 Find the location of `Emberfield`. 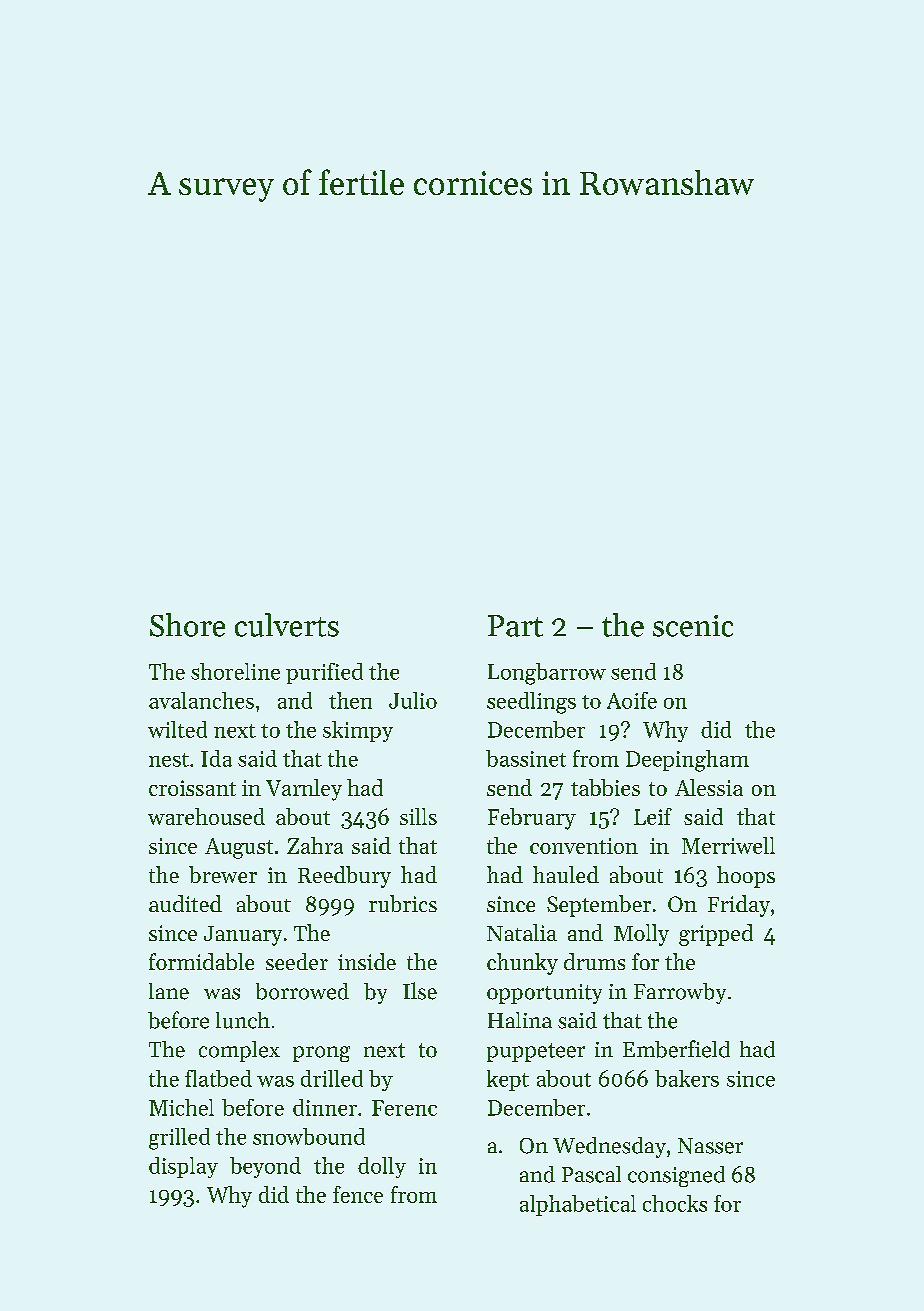

Emberfield is located at coordinates (676, 1049).
